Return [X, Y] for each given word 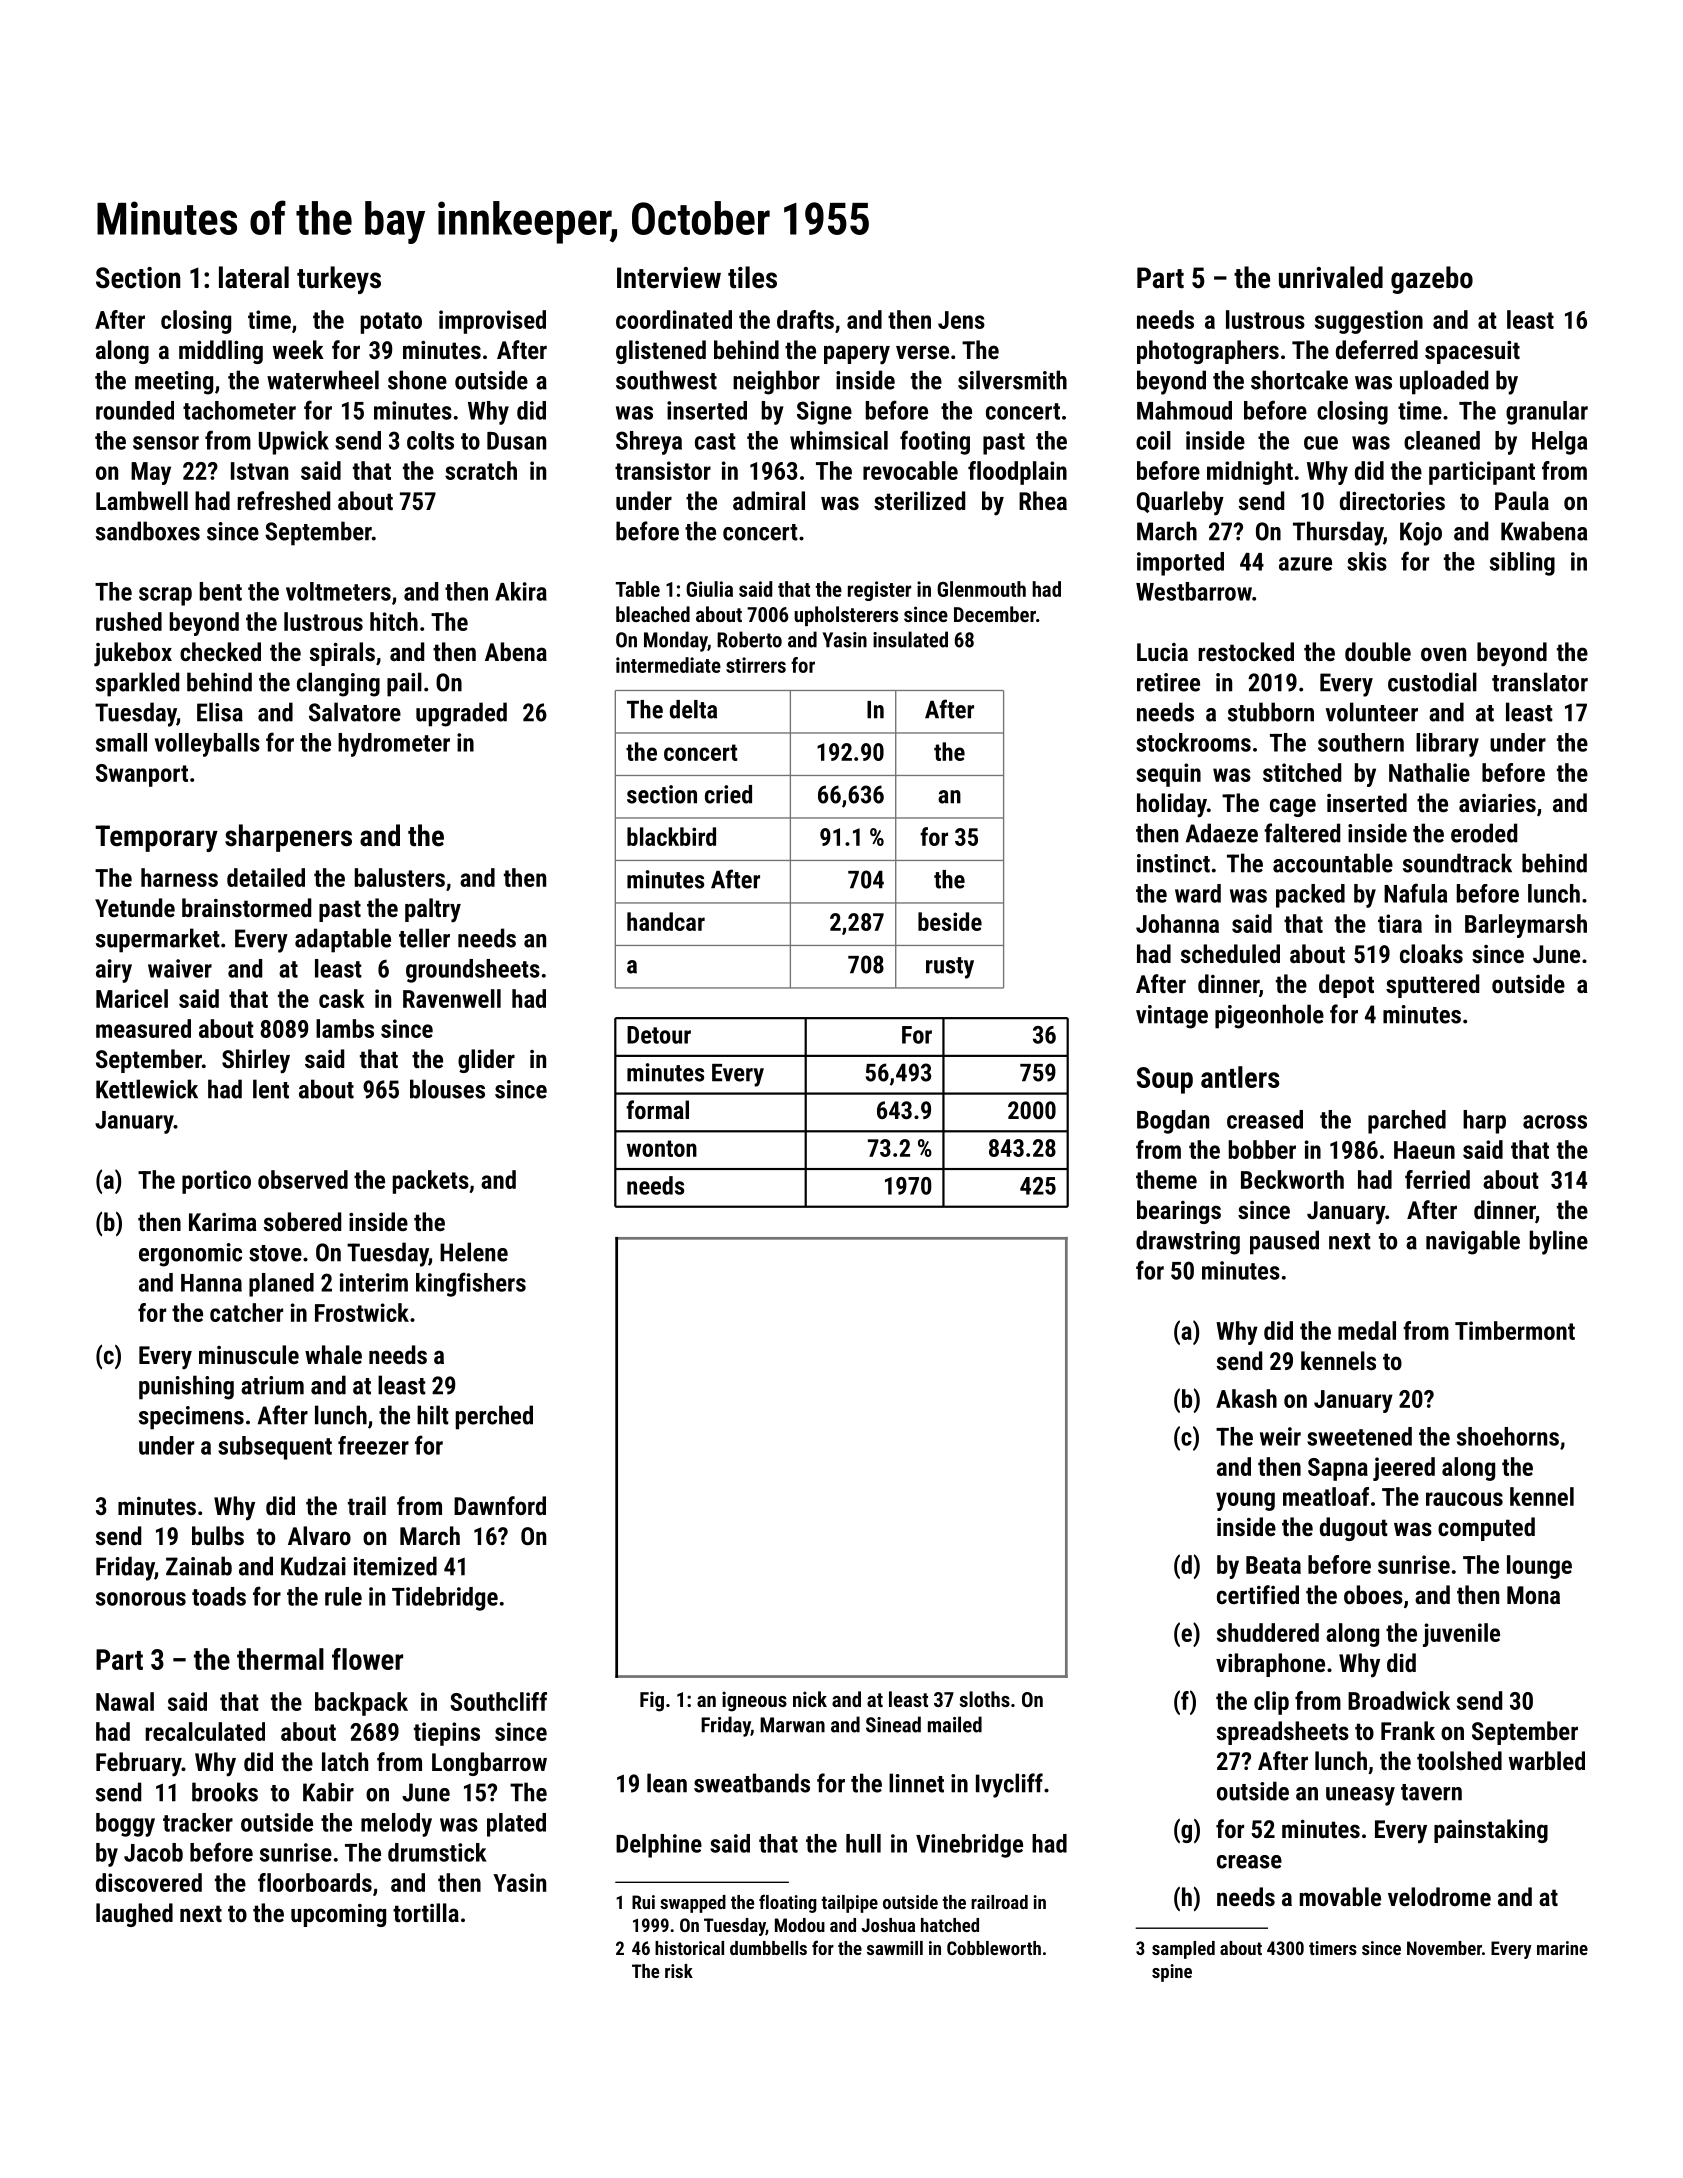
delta [693, 709]
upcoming [338, 1915]
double [1378, 651]
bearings [1179, 1212]
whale [333, 1354]
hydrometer [394, 745]
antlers [1240, 1077]
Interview [669, 278]
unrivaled [1331, 277]
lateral [254, 277]
